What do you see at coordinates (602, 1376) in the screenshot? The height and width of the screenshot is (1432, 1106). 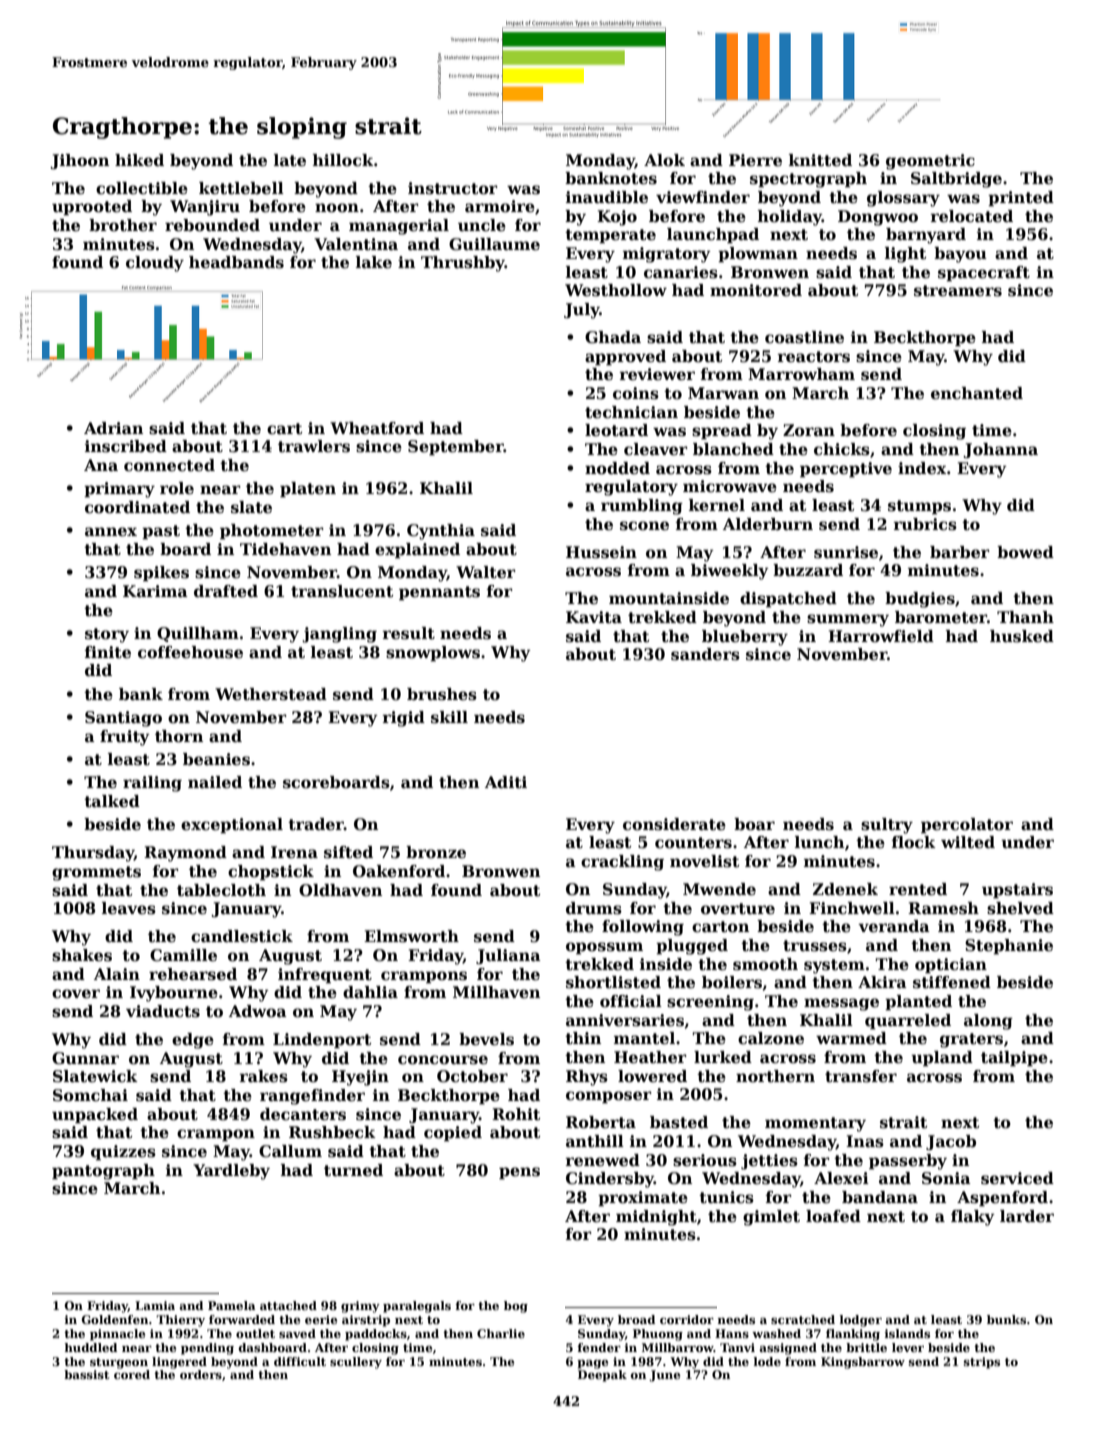 I see `Deepak` at bounding box center [602, 1376].
